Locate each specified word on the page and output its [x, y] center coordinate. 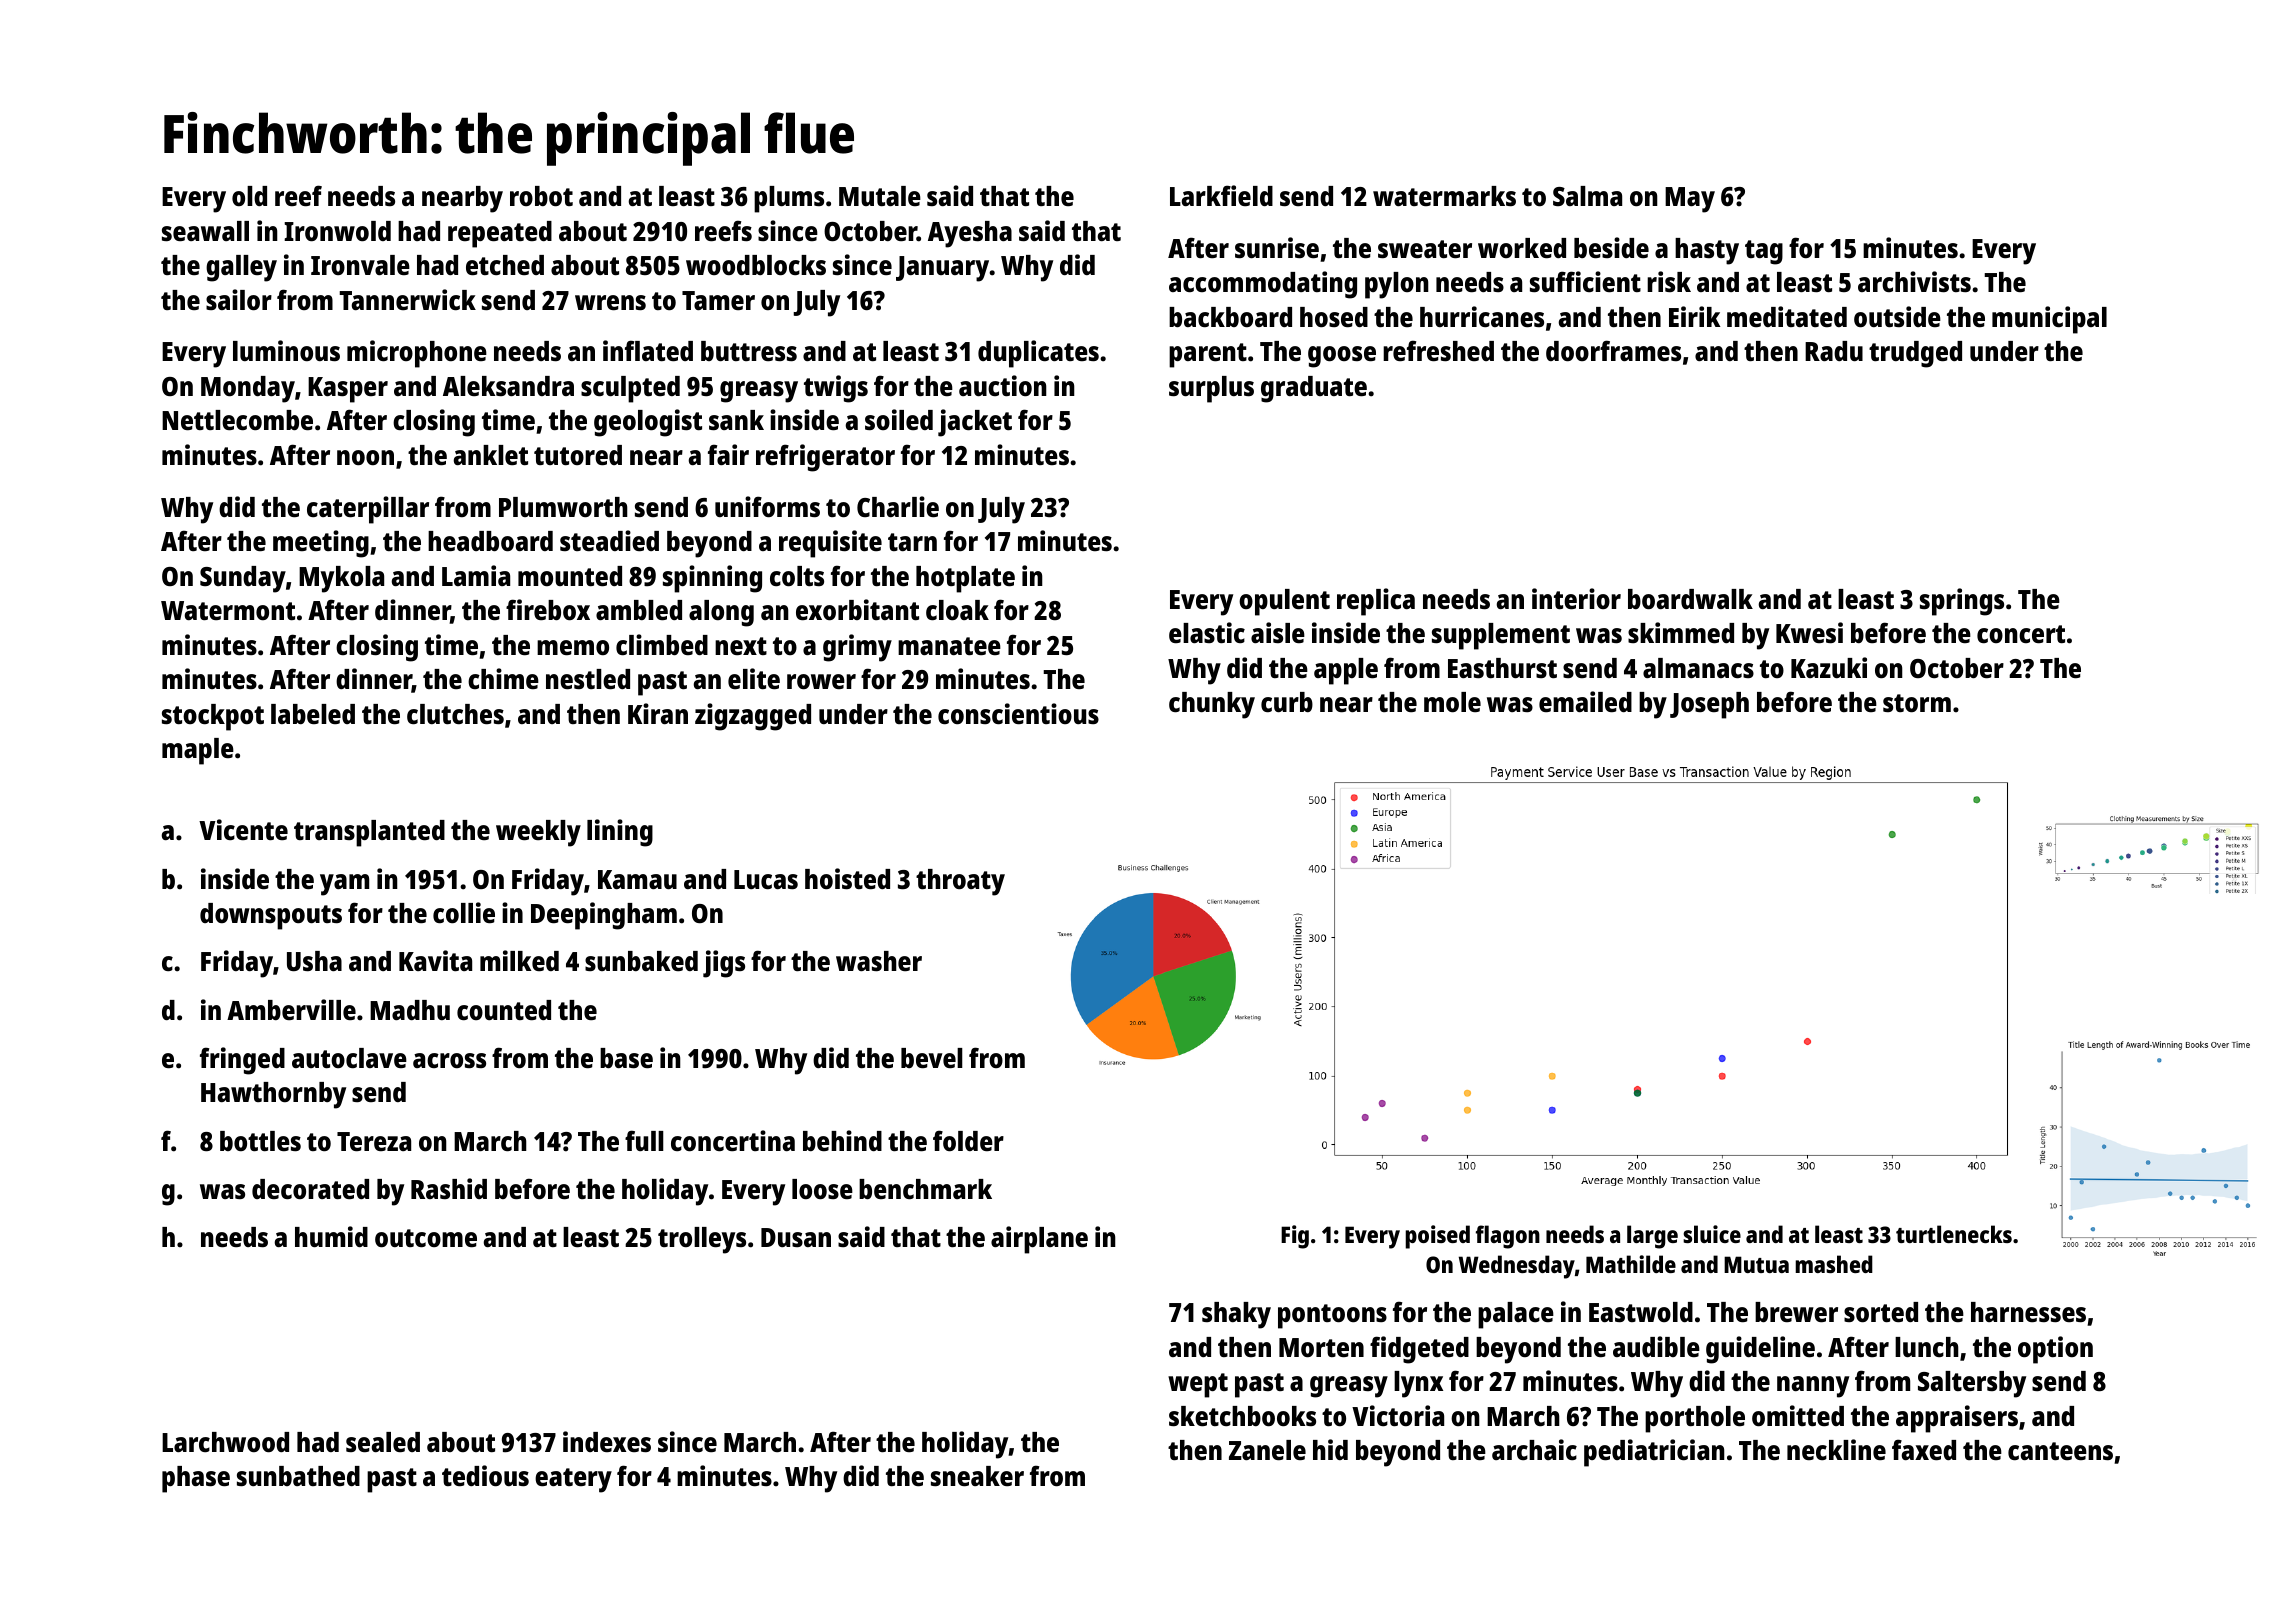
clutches [455, 714]
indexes [607, 1441]
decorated [310, 1189]
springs [1962, 602]
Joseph [1709, 705]
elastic [1207, 632]
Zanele [1267, 1450]
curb [1287, 702]
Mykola [341, 579]
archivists [1914, 281]
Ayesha [970, 234]
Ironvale [360, 265]
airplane [1039, 1240]
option [2055, 1350]
